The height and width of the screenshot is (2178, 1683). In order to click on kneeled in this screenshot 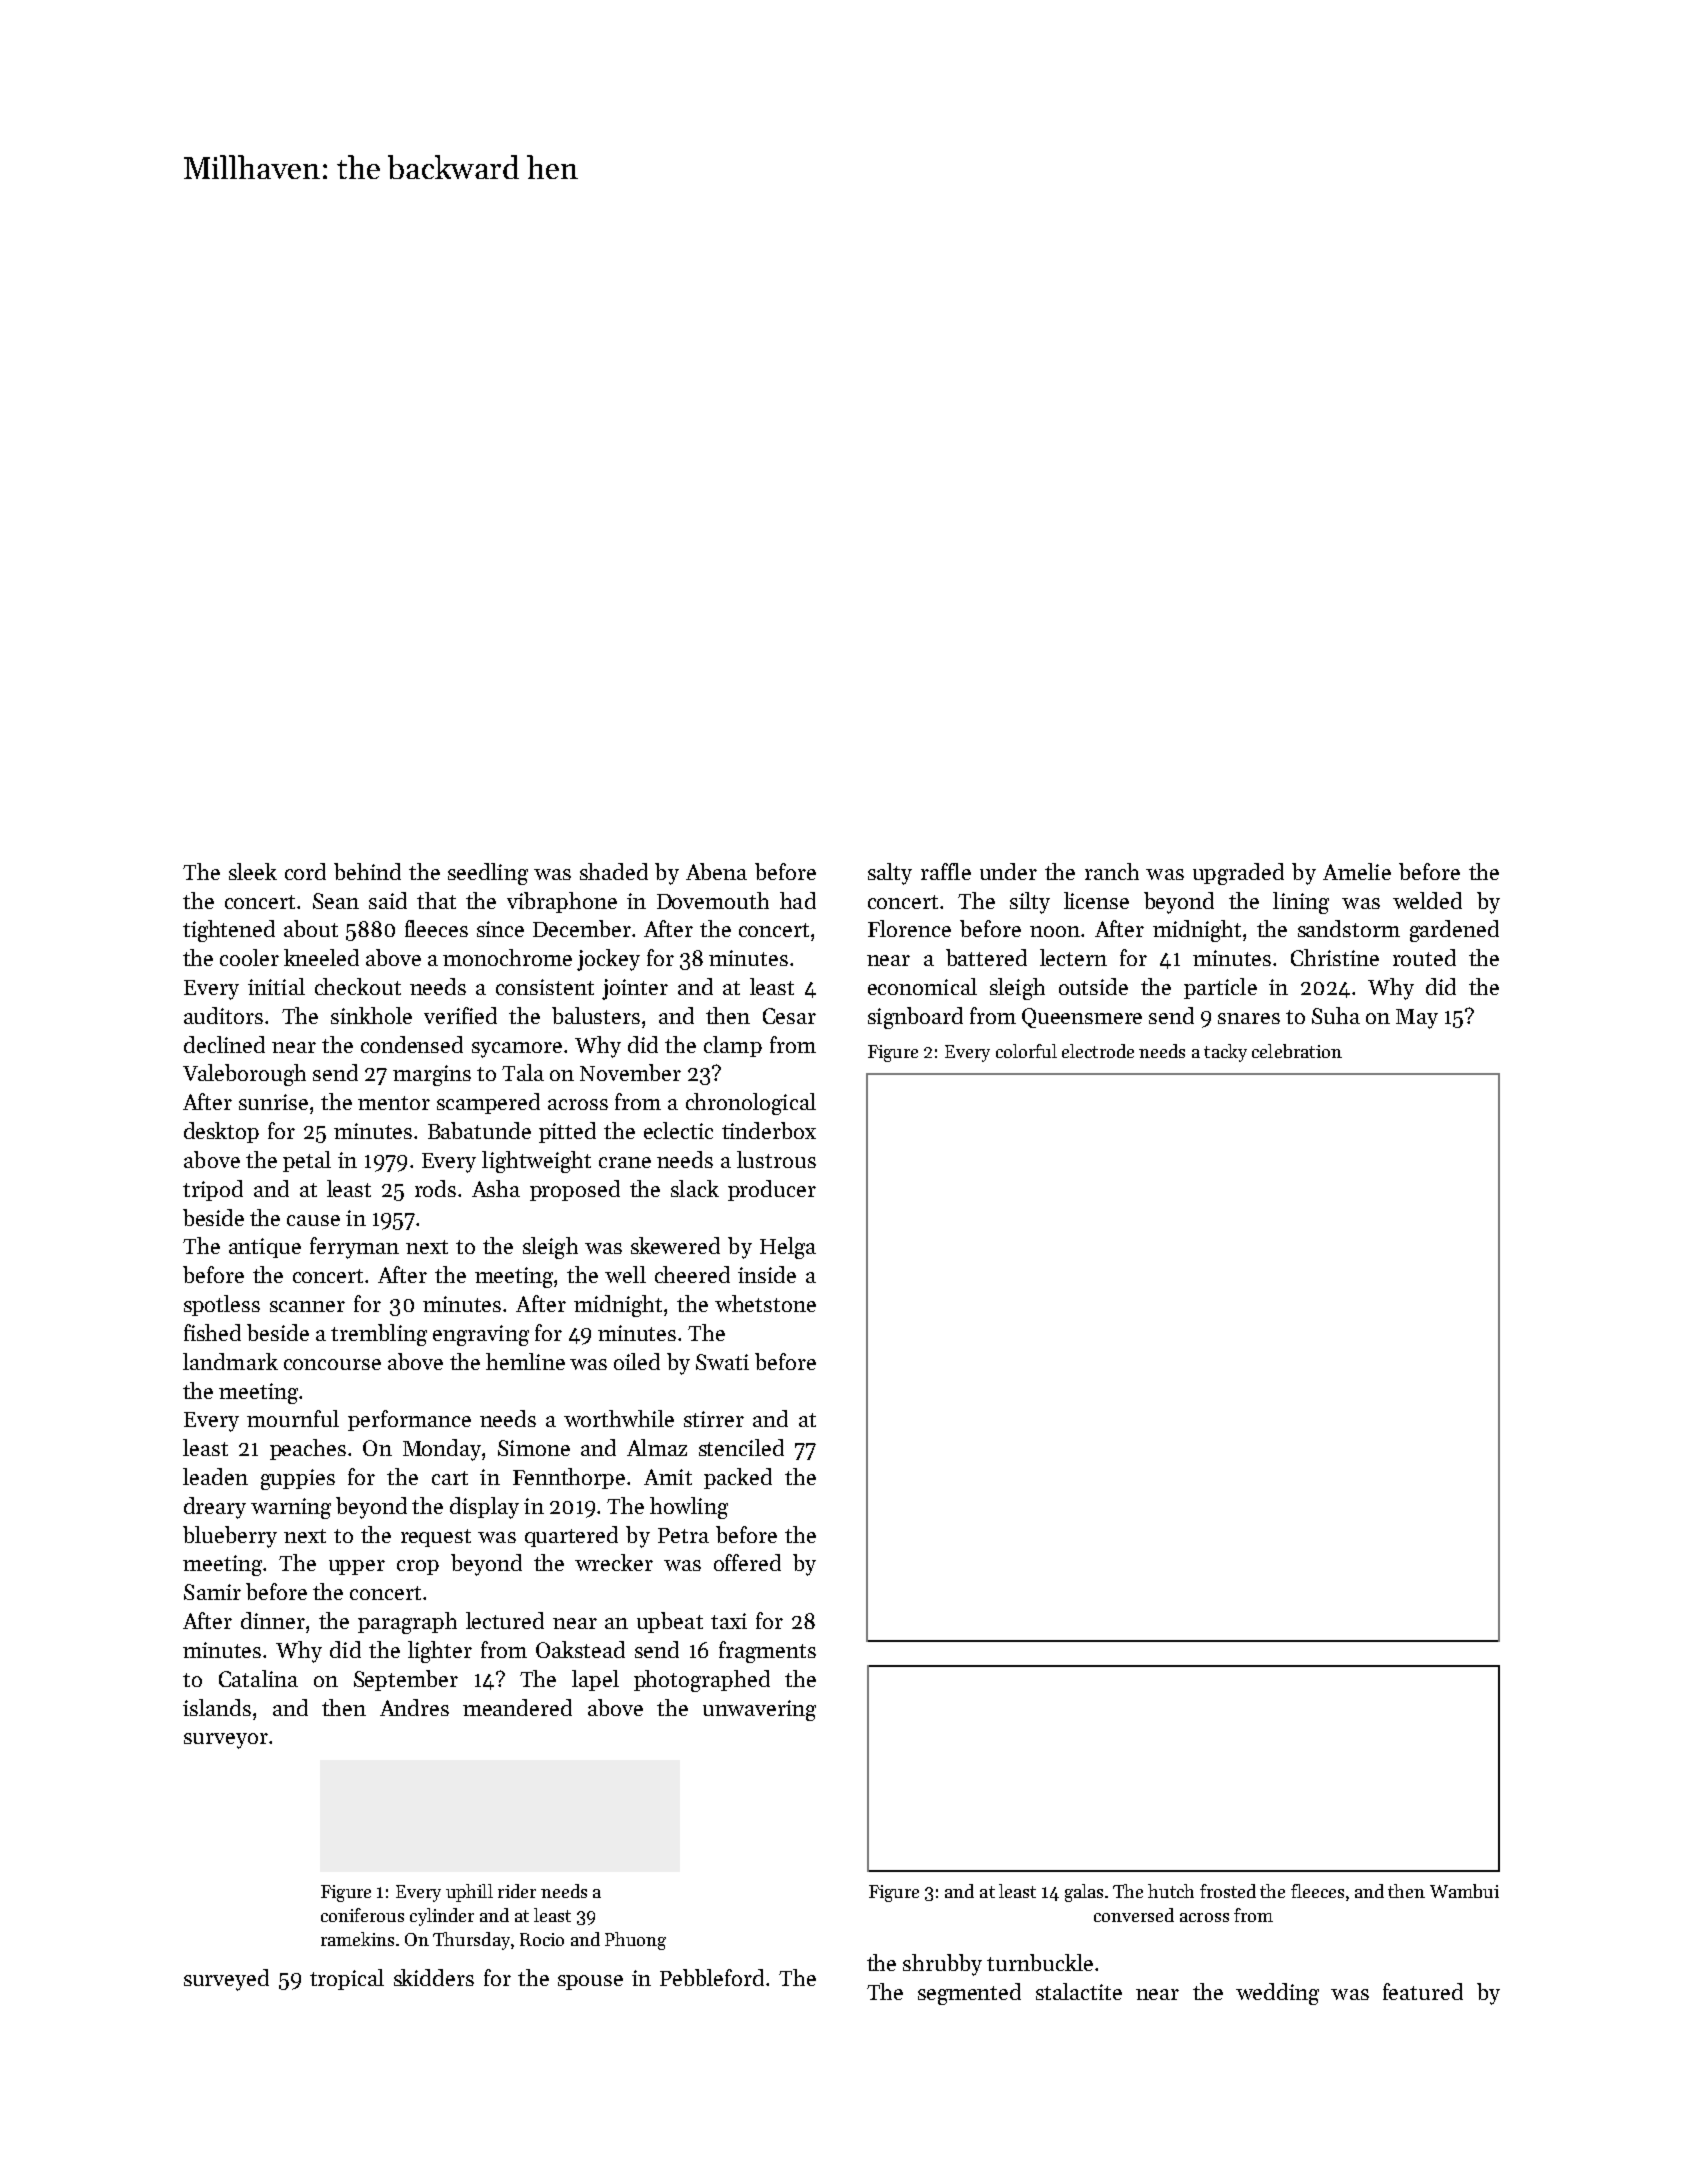, I will do `click(321, 957)`.
